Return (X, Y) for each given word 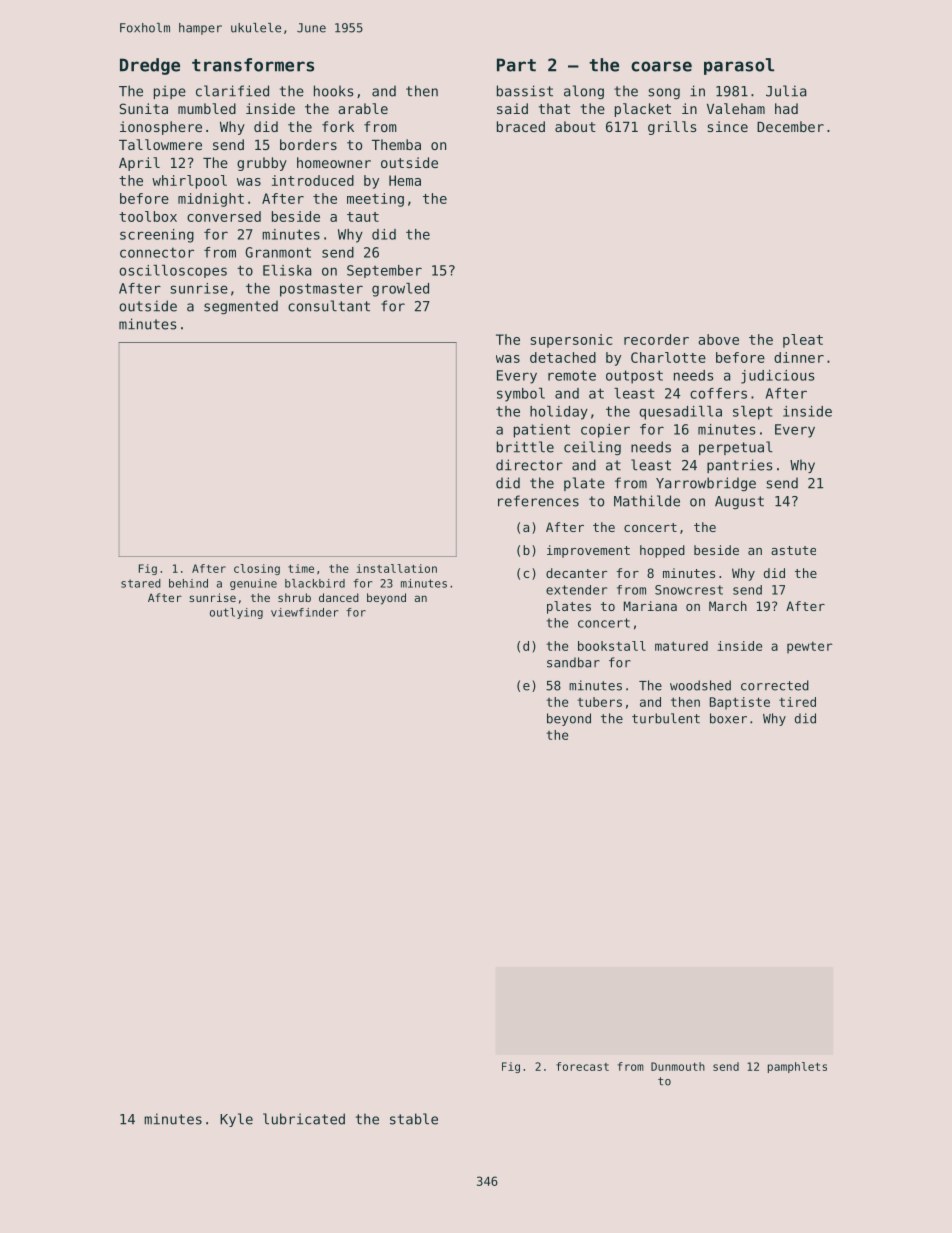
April (139, 164)
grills (672, 128)
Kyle (236, 1120)
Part (516, 65)
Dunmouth (678, 1066)
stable (414, 1119)
